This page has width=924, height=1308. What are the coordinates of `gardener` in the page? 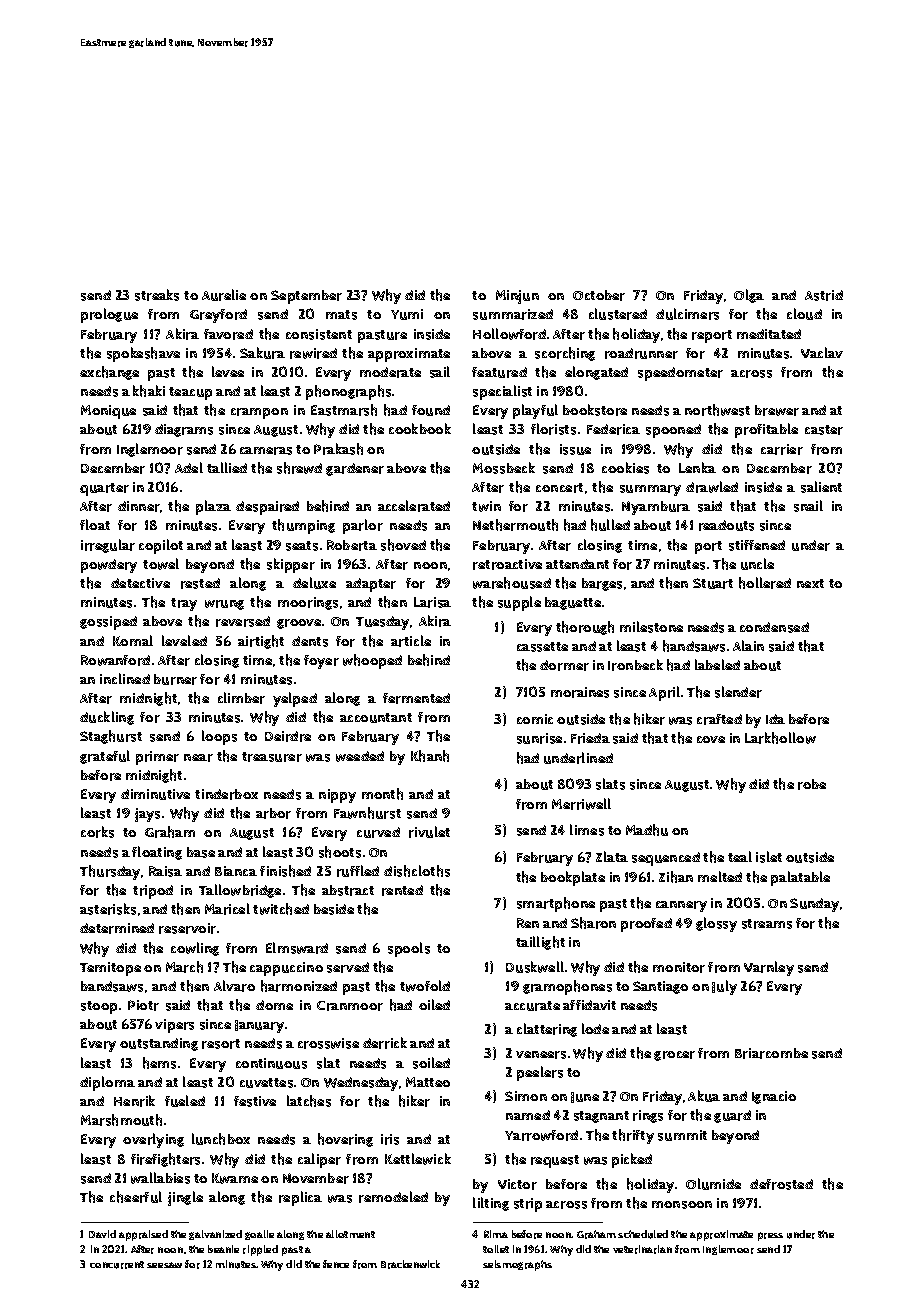 It's located at (355, 469).
